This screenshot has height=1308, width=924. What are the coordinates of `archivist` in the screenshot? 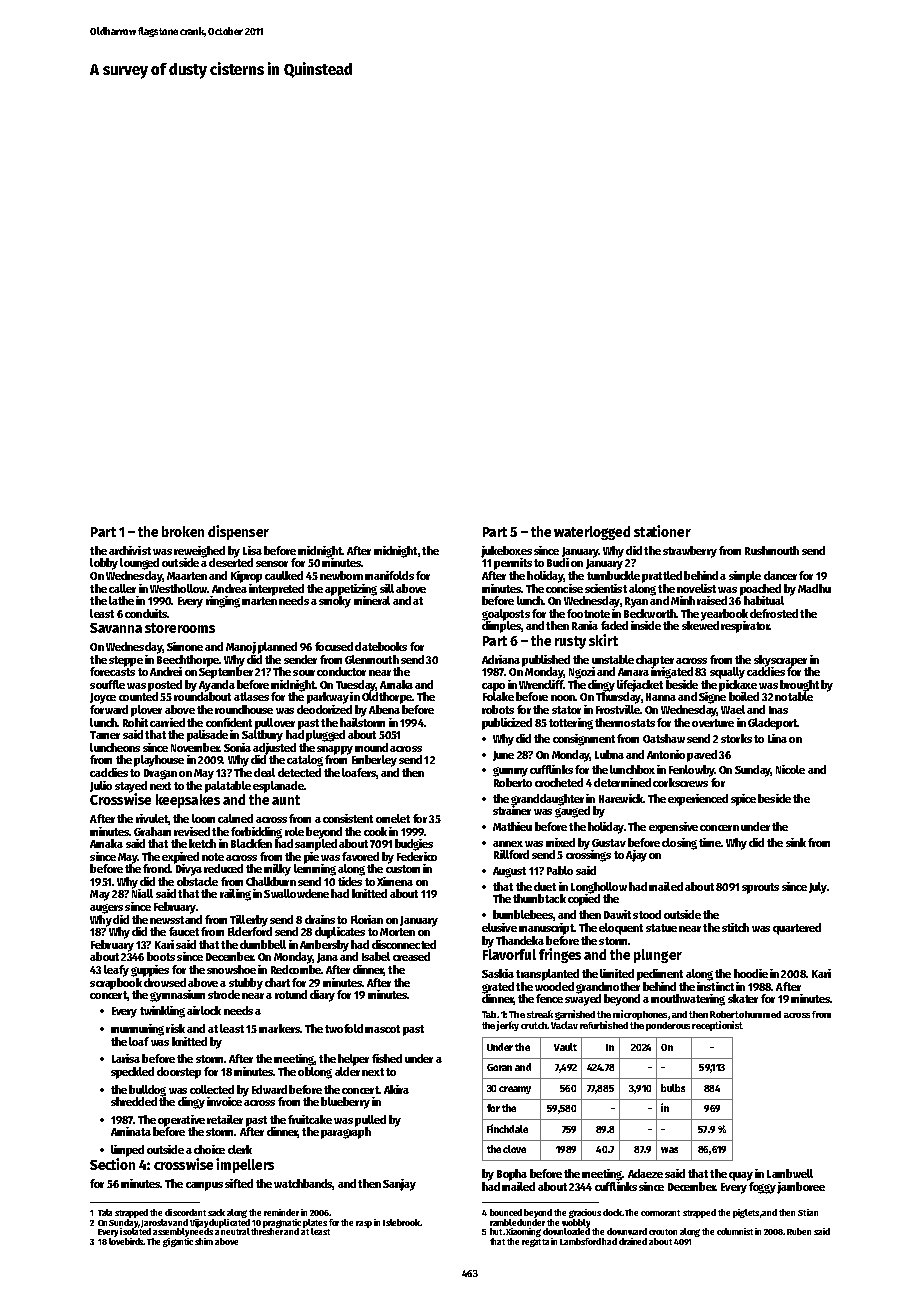 It's located at (130, 550).
